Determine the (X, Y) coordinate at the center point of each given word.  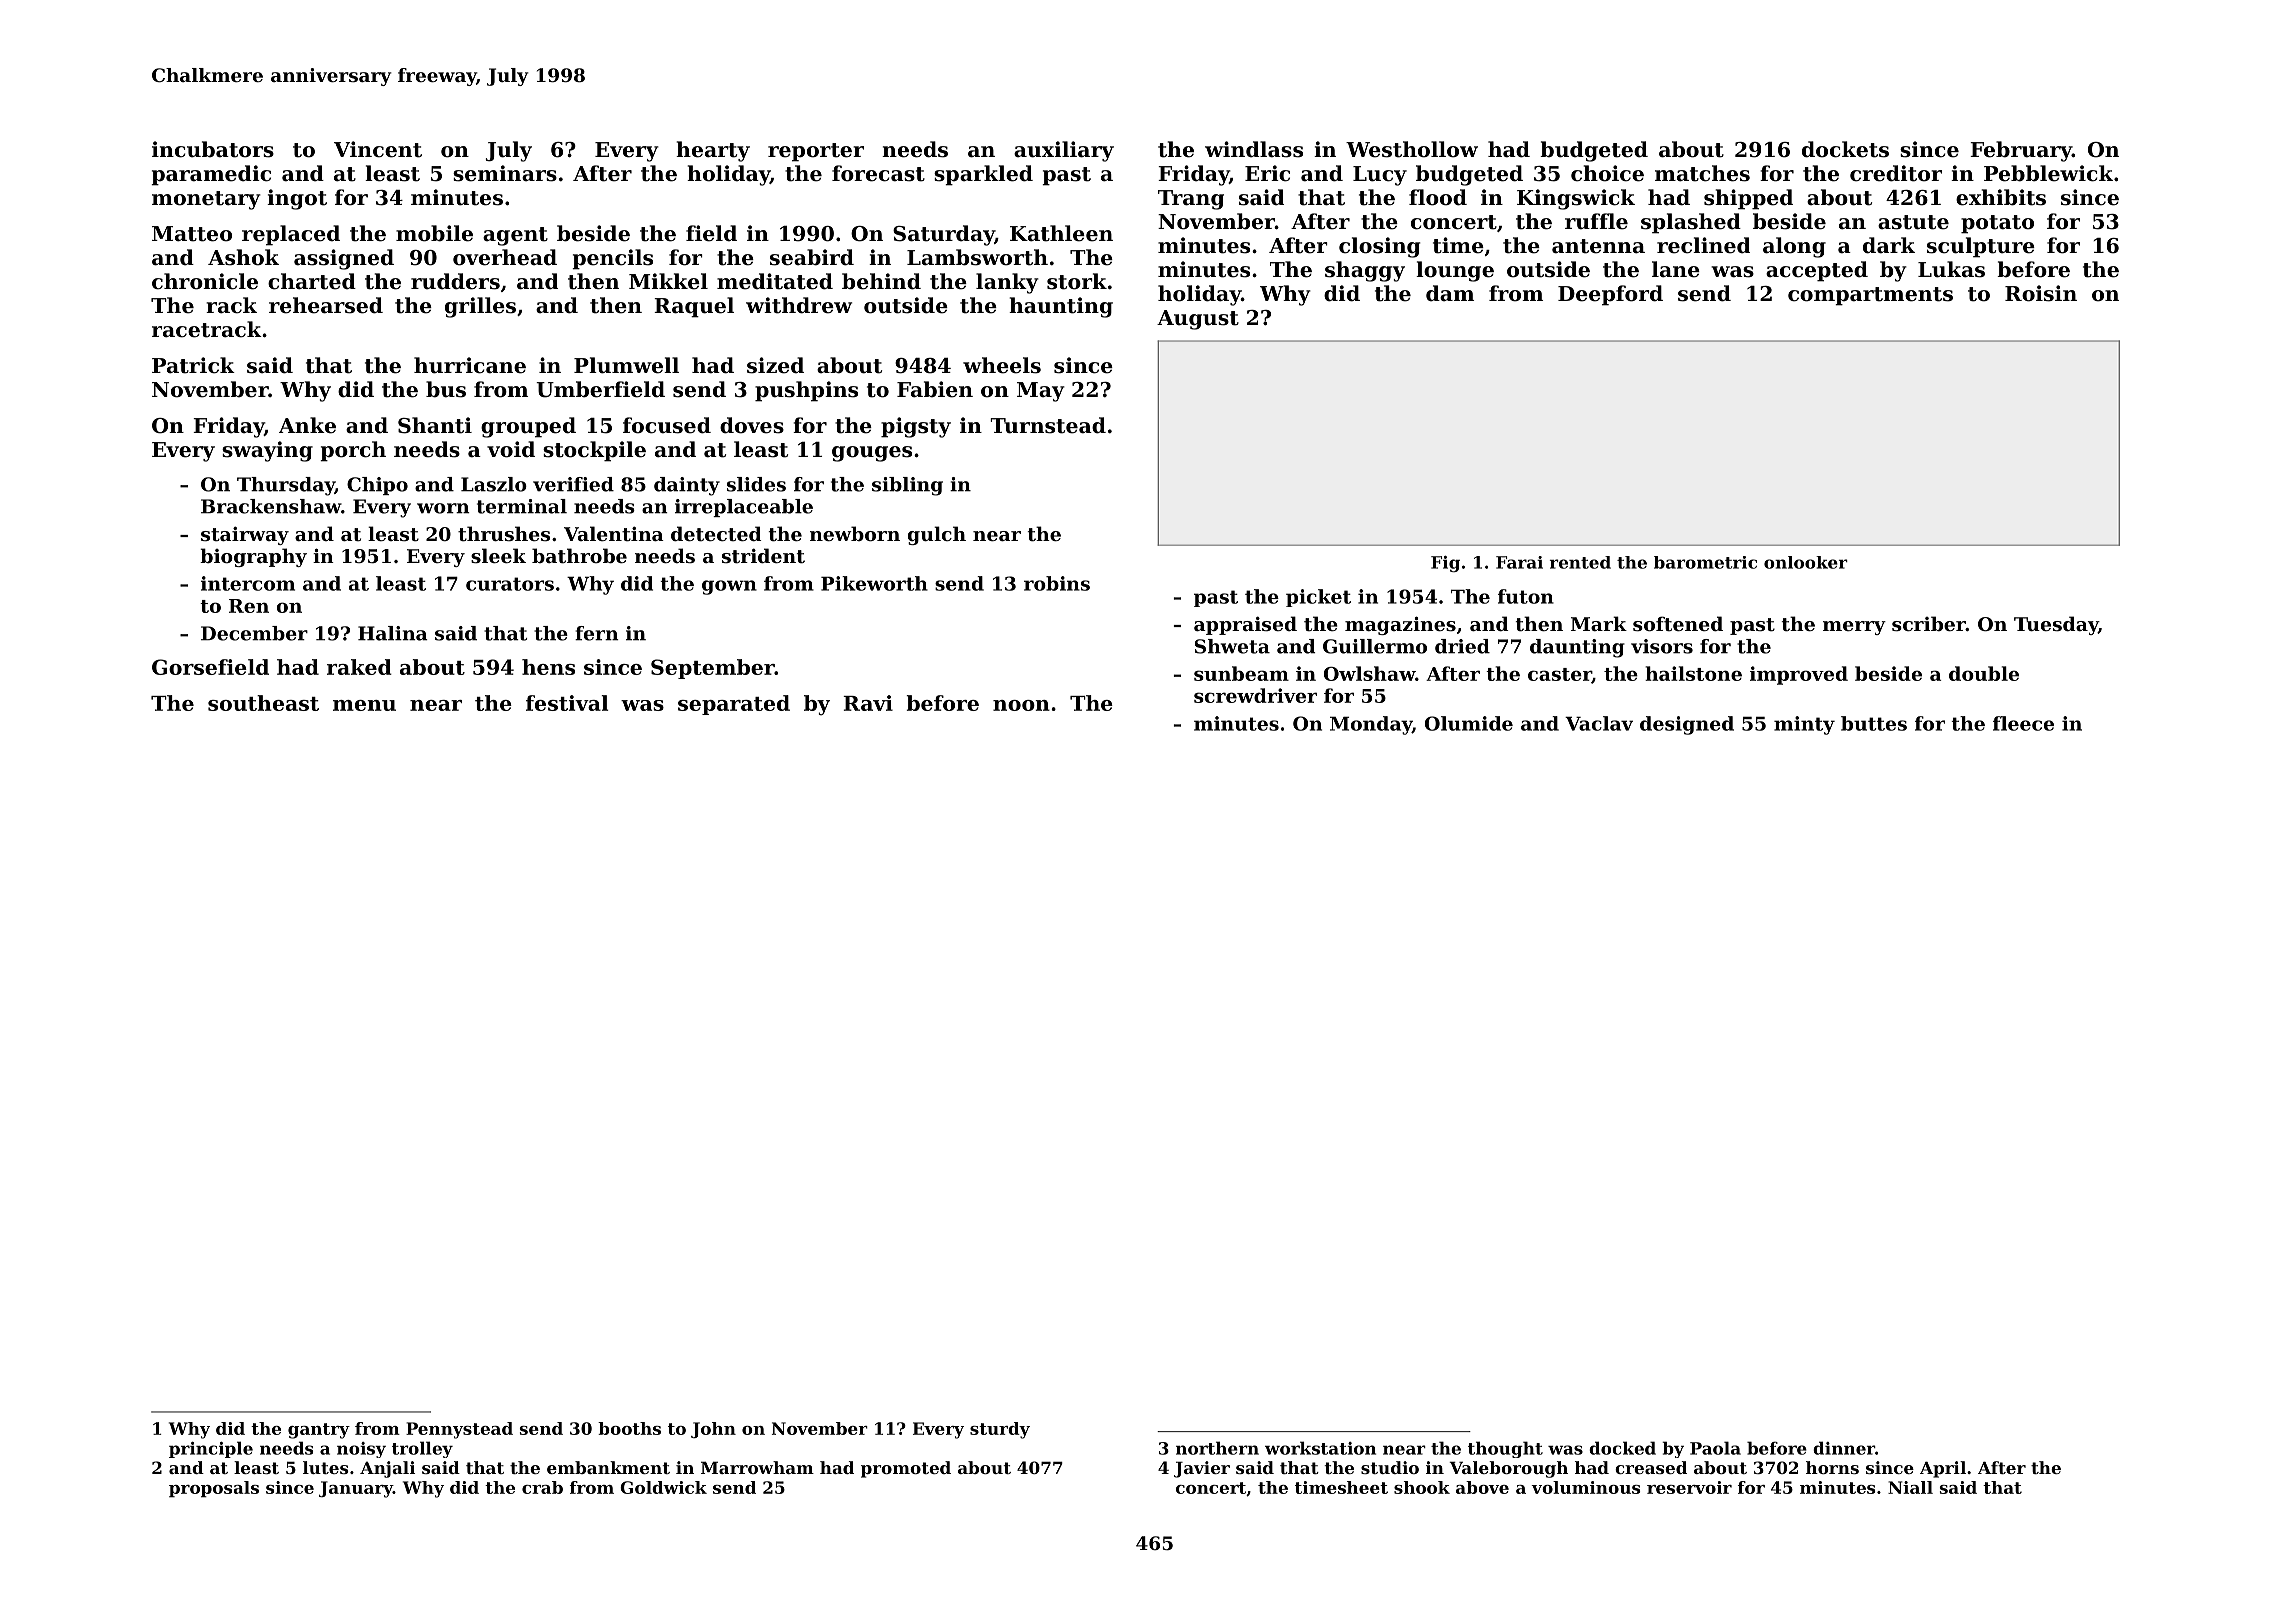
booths (629, 1428)
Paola (1715, 1448)
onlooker (1806, 562)
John (713, 1430)
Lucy (1380, 176)
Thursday (286, 486)
